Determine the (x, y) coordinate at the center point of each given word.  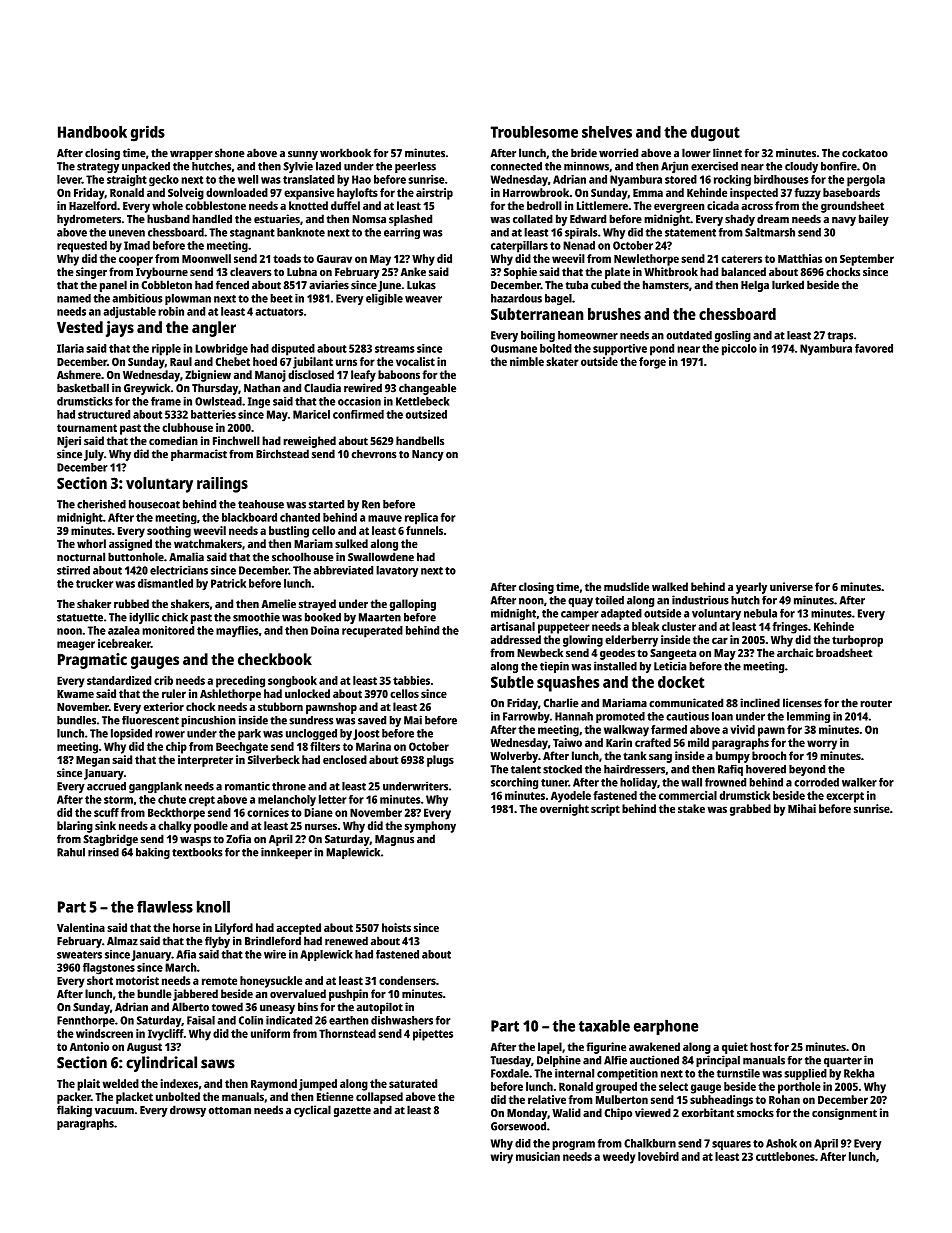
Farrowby (526, 717)
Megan (93, 761)
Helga (755, 286)
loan (722, 716)
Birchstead (282, 454)
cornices (268, 812)
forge (652, 363)
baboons (399, 374)
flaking (74, 1111)
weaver (423, 299)
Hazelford (93, 205)
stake (691, 808)
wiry (502, 1158)
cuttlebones (785, 1156)
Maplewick (353, 853)
